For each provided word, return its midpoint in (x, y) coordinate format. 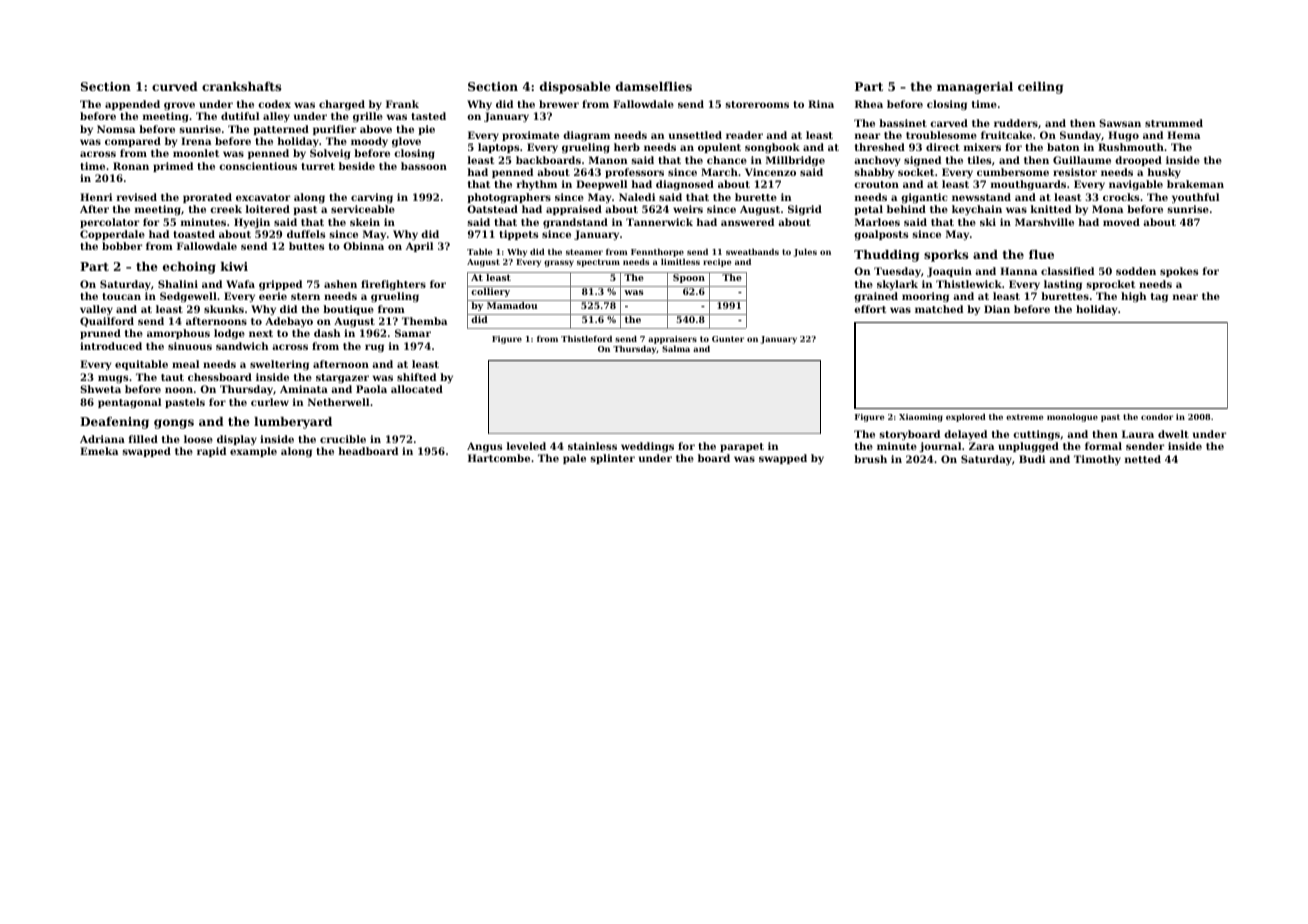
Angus (484, 447)
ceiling (1040, 88)
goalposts (881, 235)
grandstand (575, 223)
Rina (821, 104)
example (253, 452)
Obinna (363, 246)
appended (132, 105)
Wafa (240, 284)
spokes (1179, 272)
